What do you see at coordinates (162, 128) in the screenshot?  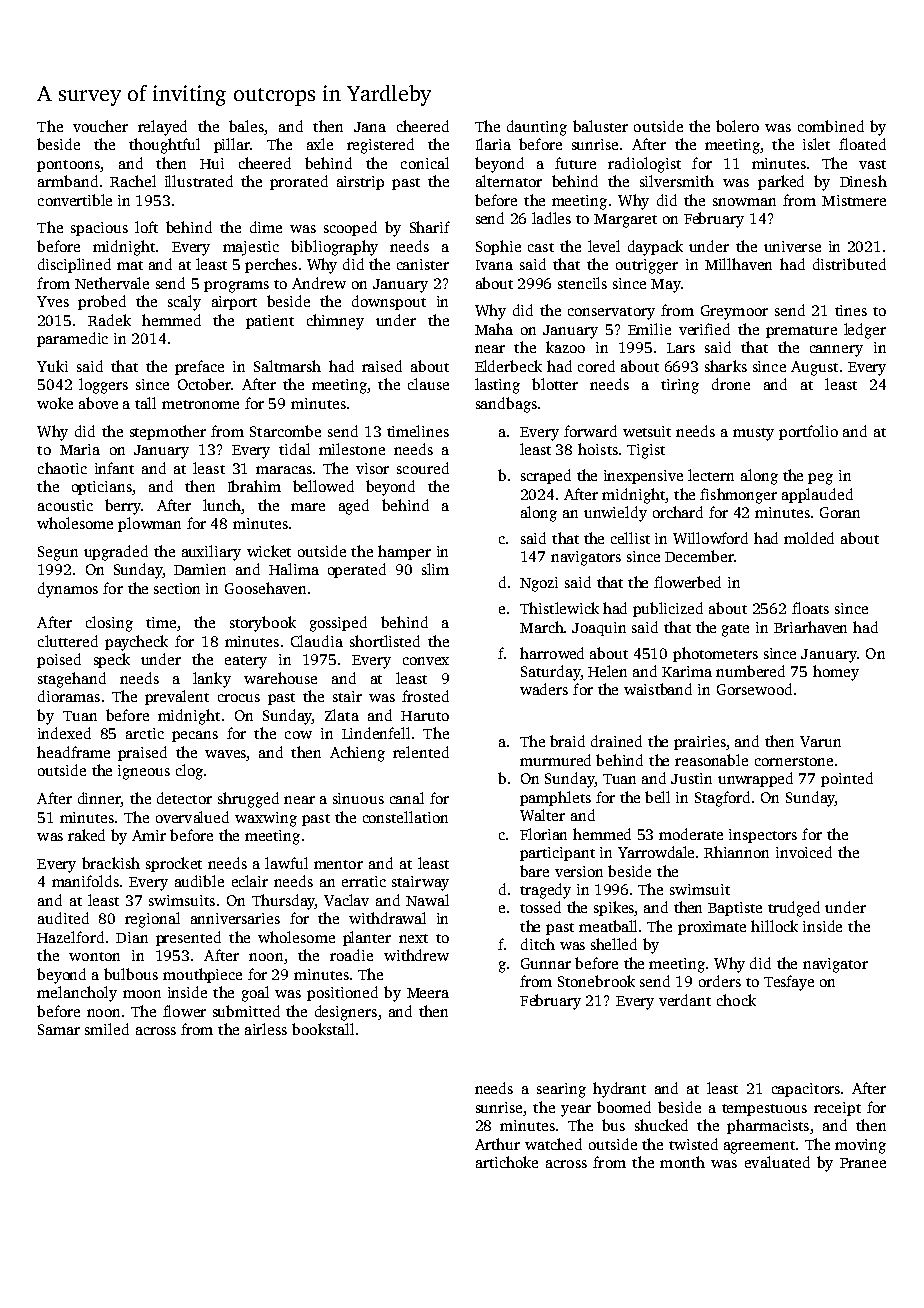 I see `relayed` at bounding box center [162, 128].
